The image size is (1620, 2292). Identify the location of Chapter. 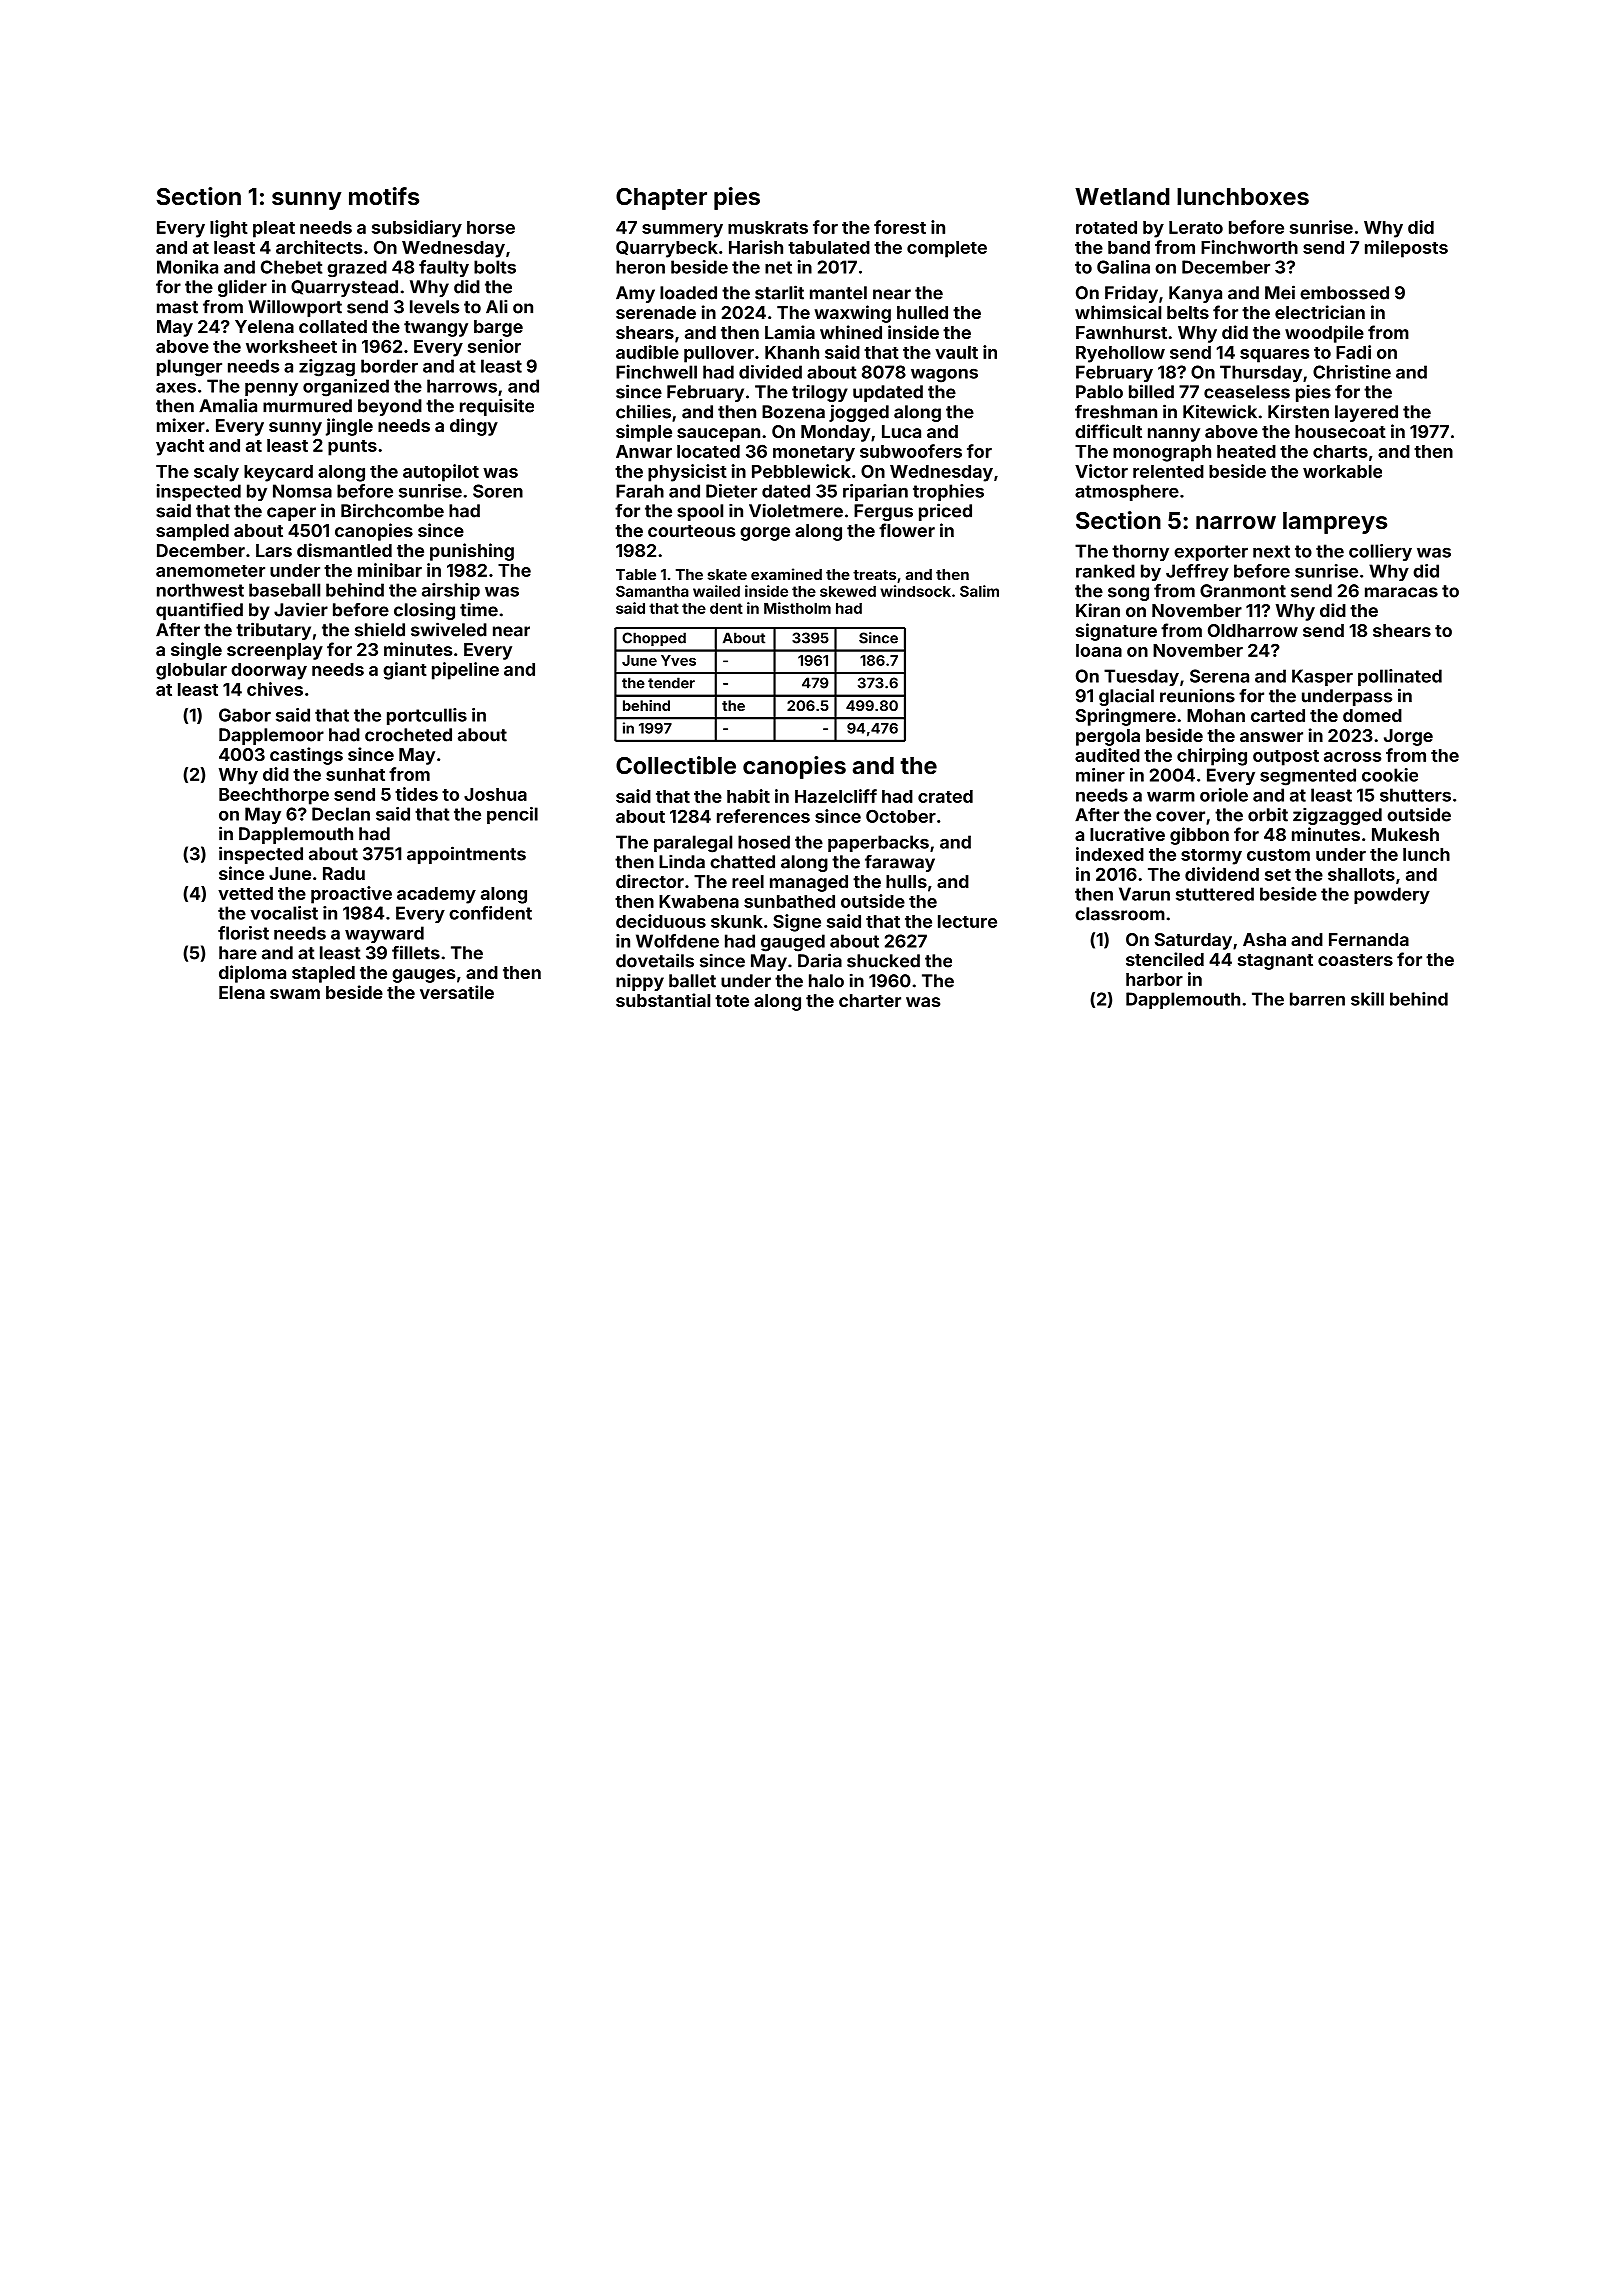
(661, 199).
